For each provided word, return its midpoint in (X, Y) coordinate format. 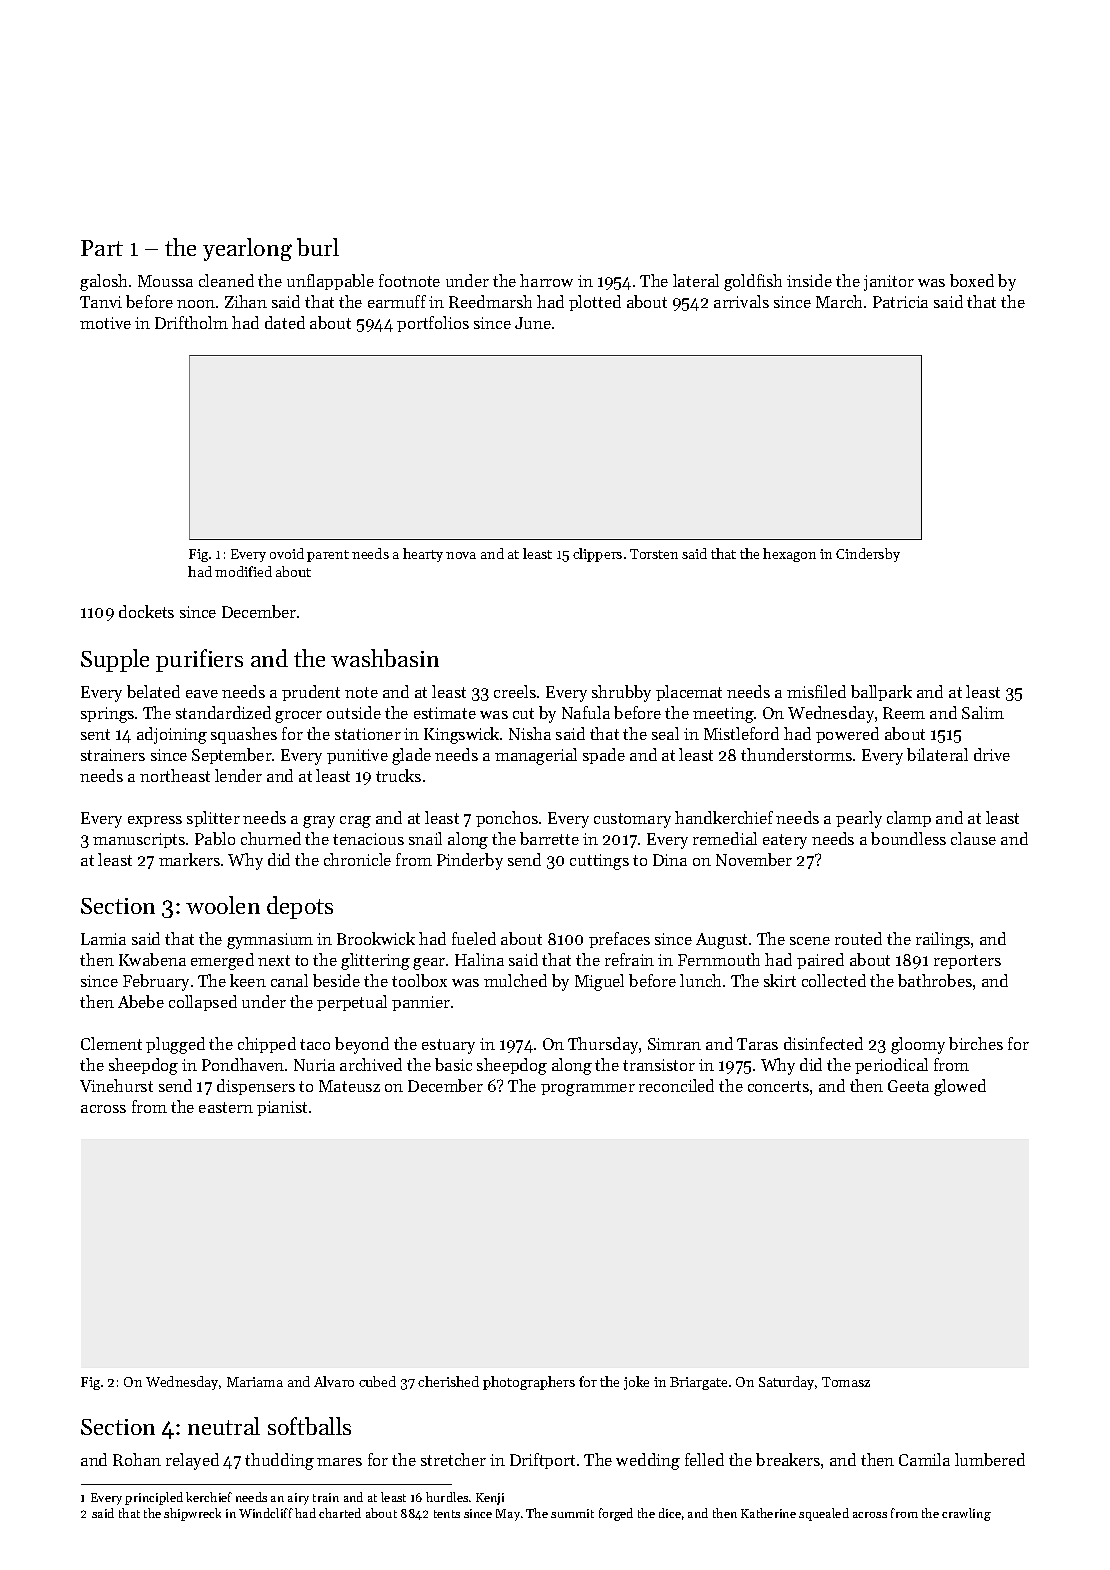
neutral (224, 1426)
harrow (546, 280)
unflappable (330, 282)
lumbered (990, 1459)
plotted (595, 303)
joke (636, 1383)
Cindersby (868, 555)
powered (847, 735)
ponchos (507, 819)
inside (809, 280)
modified (243, 571)
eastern (226, 1107)
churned (271, 838)
